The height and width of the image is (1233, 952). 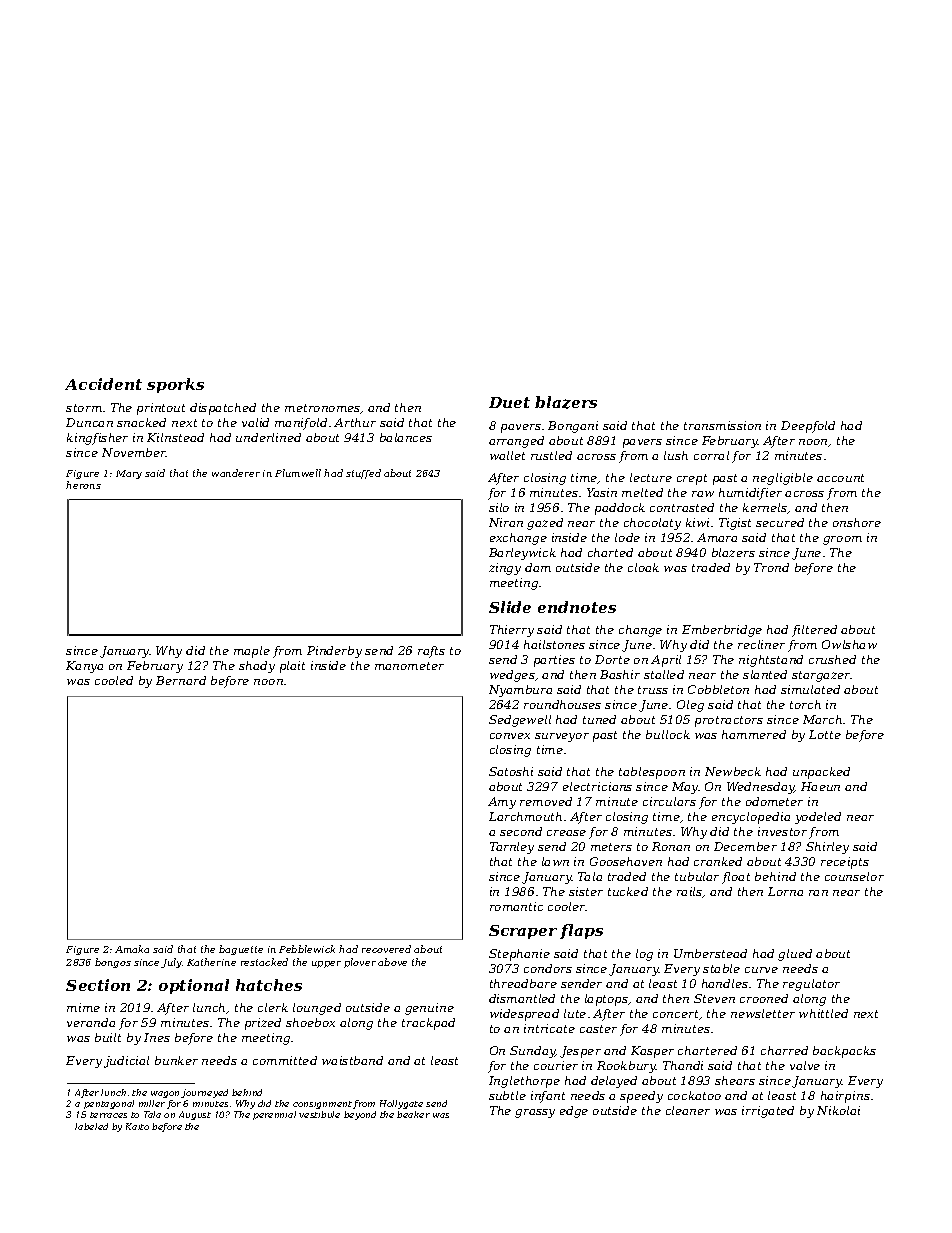 What do you see at coordinates (175, 385) in the image?
I see `sporks` at bounding box center [175, 385].
